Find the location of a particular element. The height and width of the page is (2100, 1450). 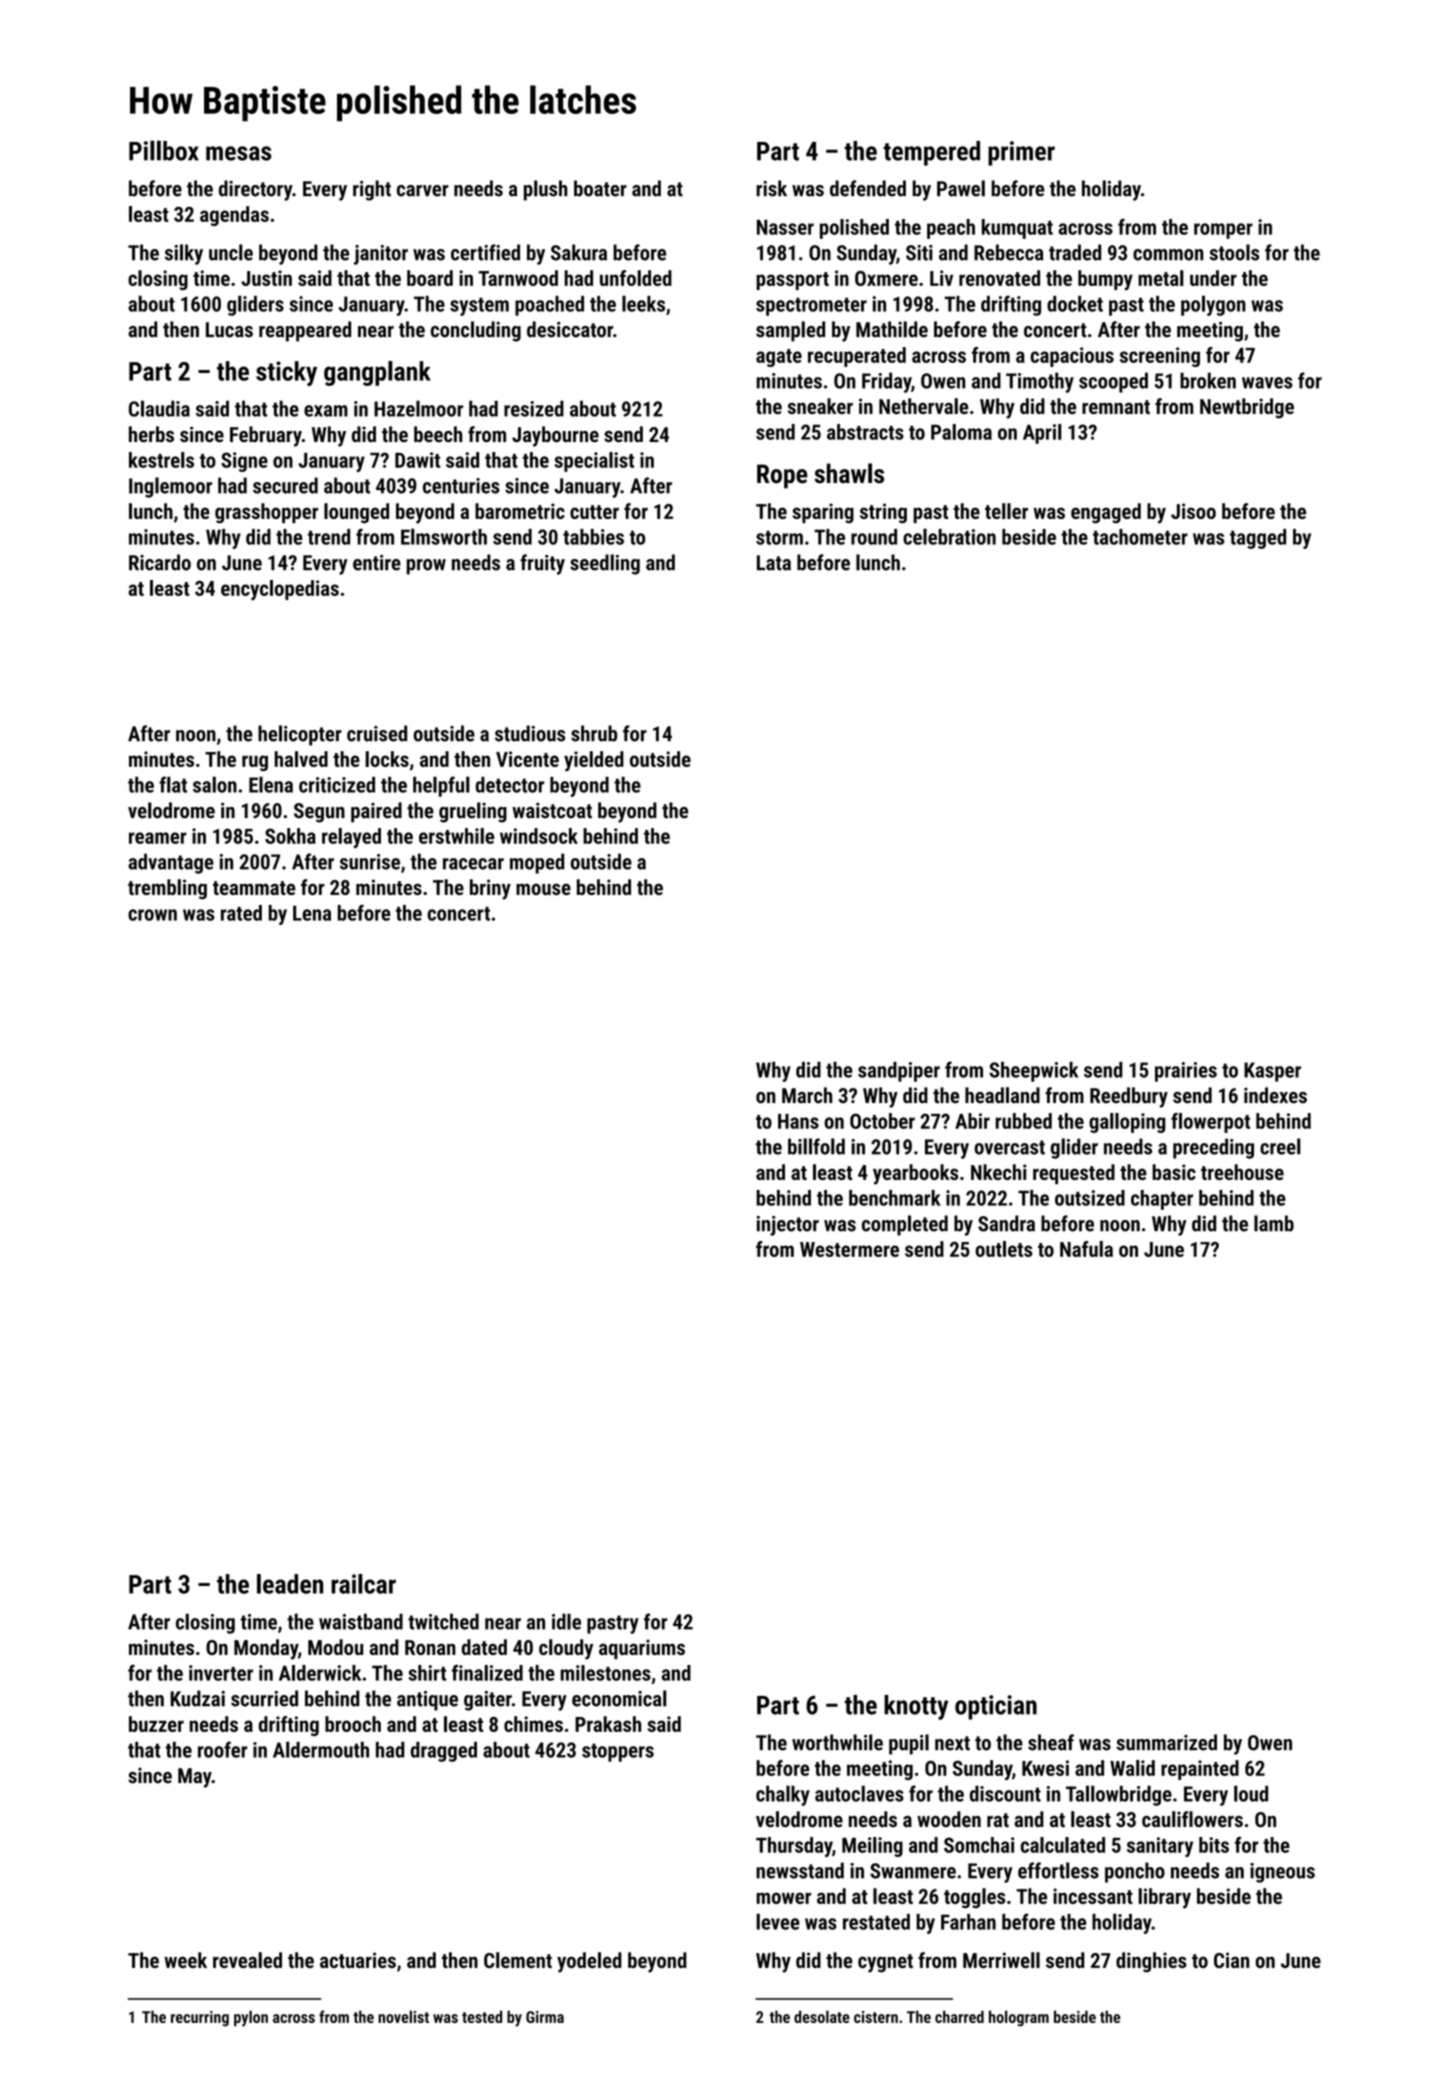

cistern is located at coordinates (876, 2017).
